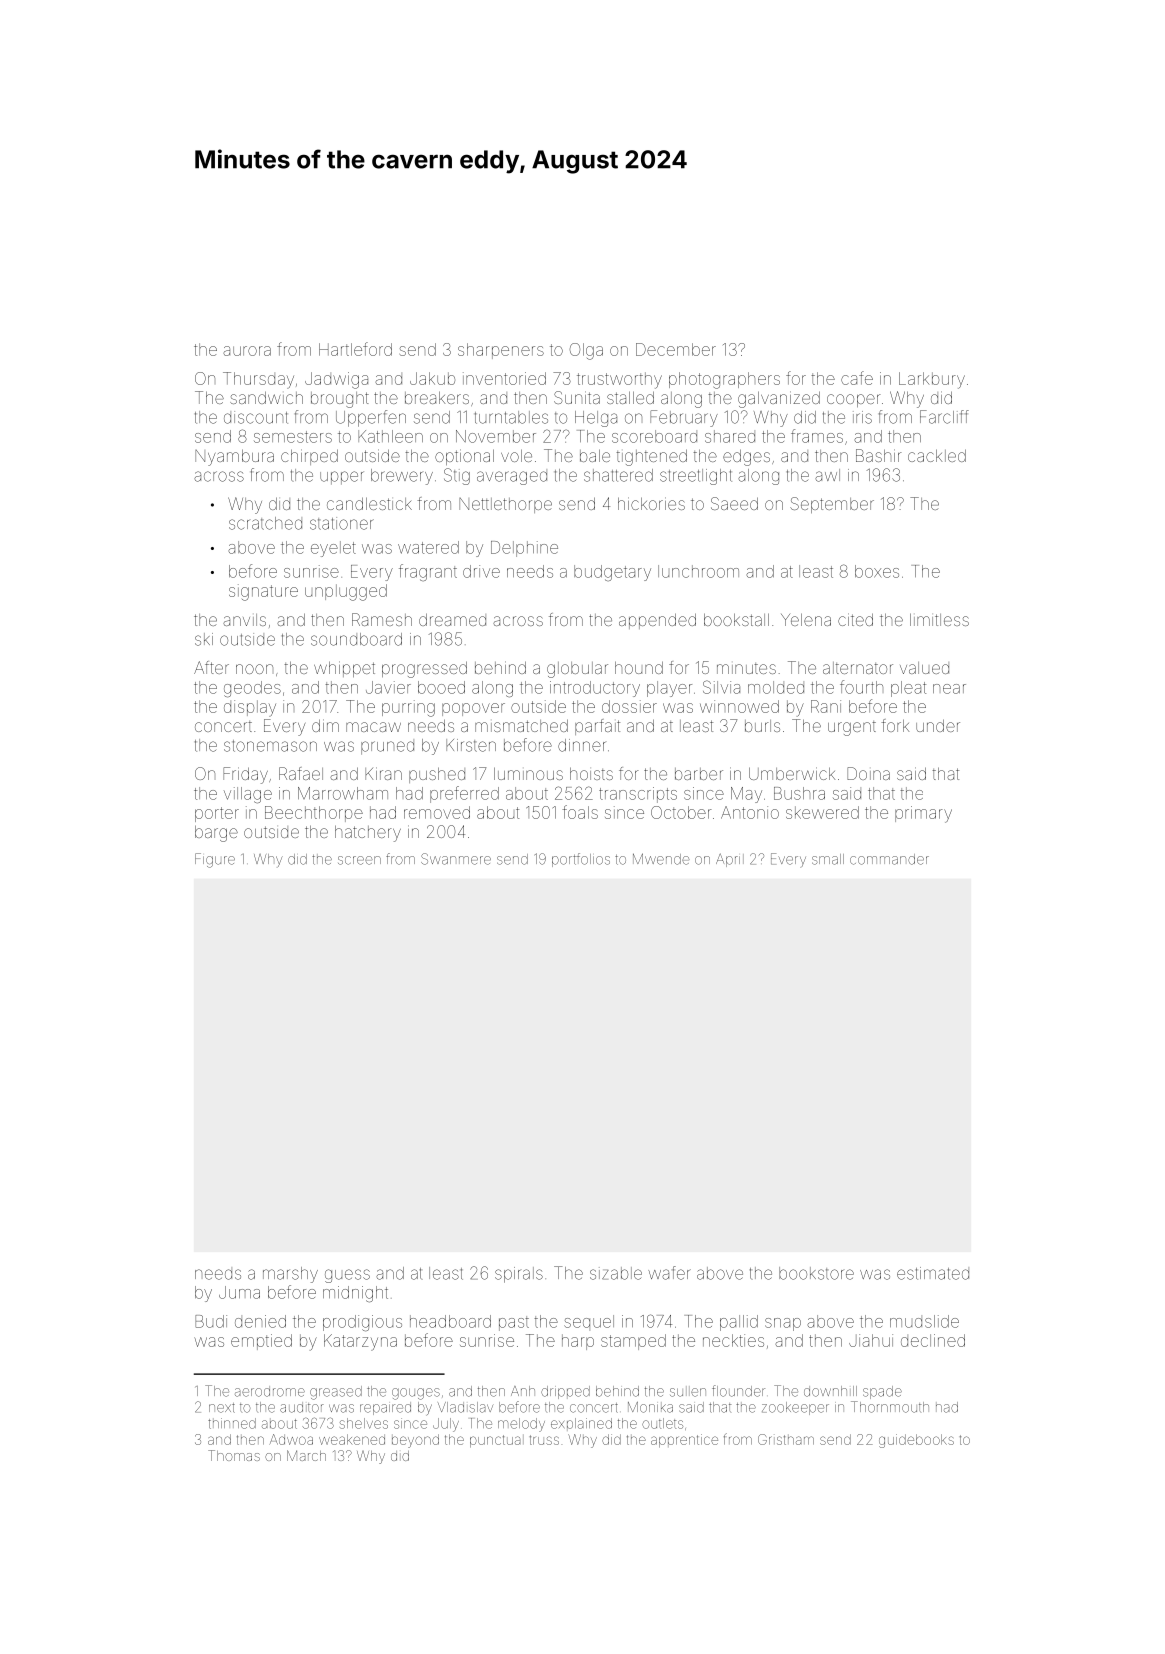 This page has width=1165, height=1654. Describe the element at coordinates (630, 398) in the page. I see `stalled` at that location.
